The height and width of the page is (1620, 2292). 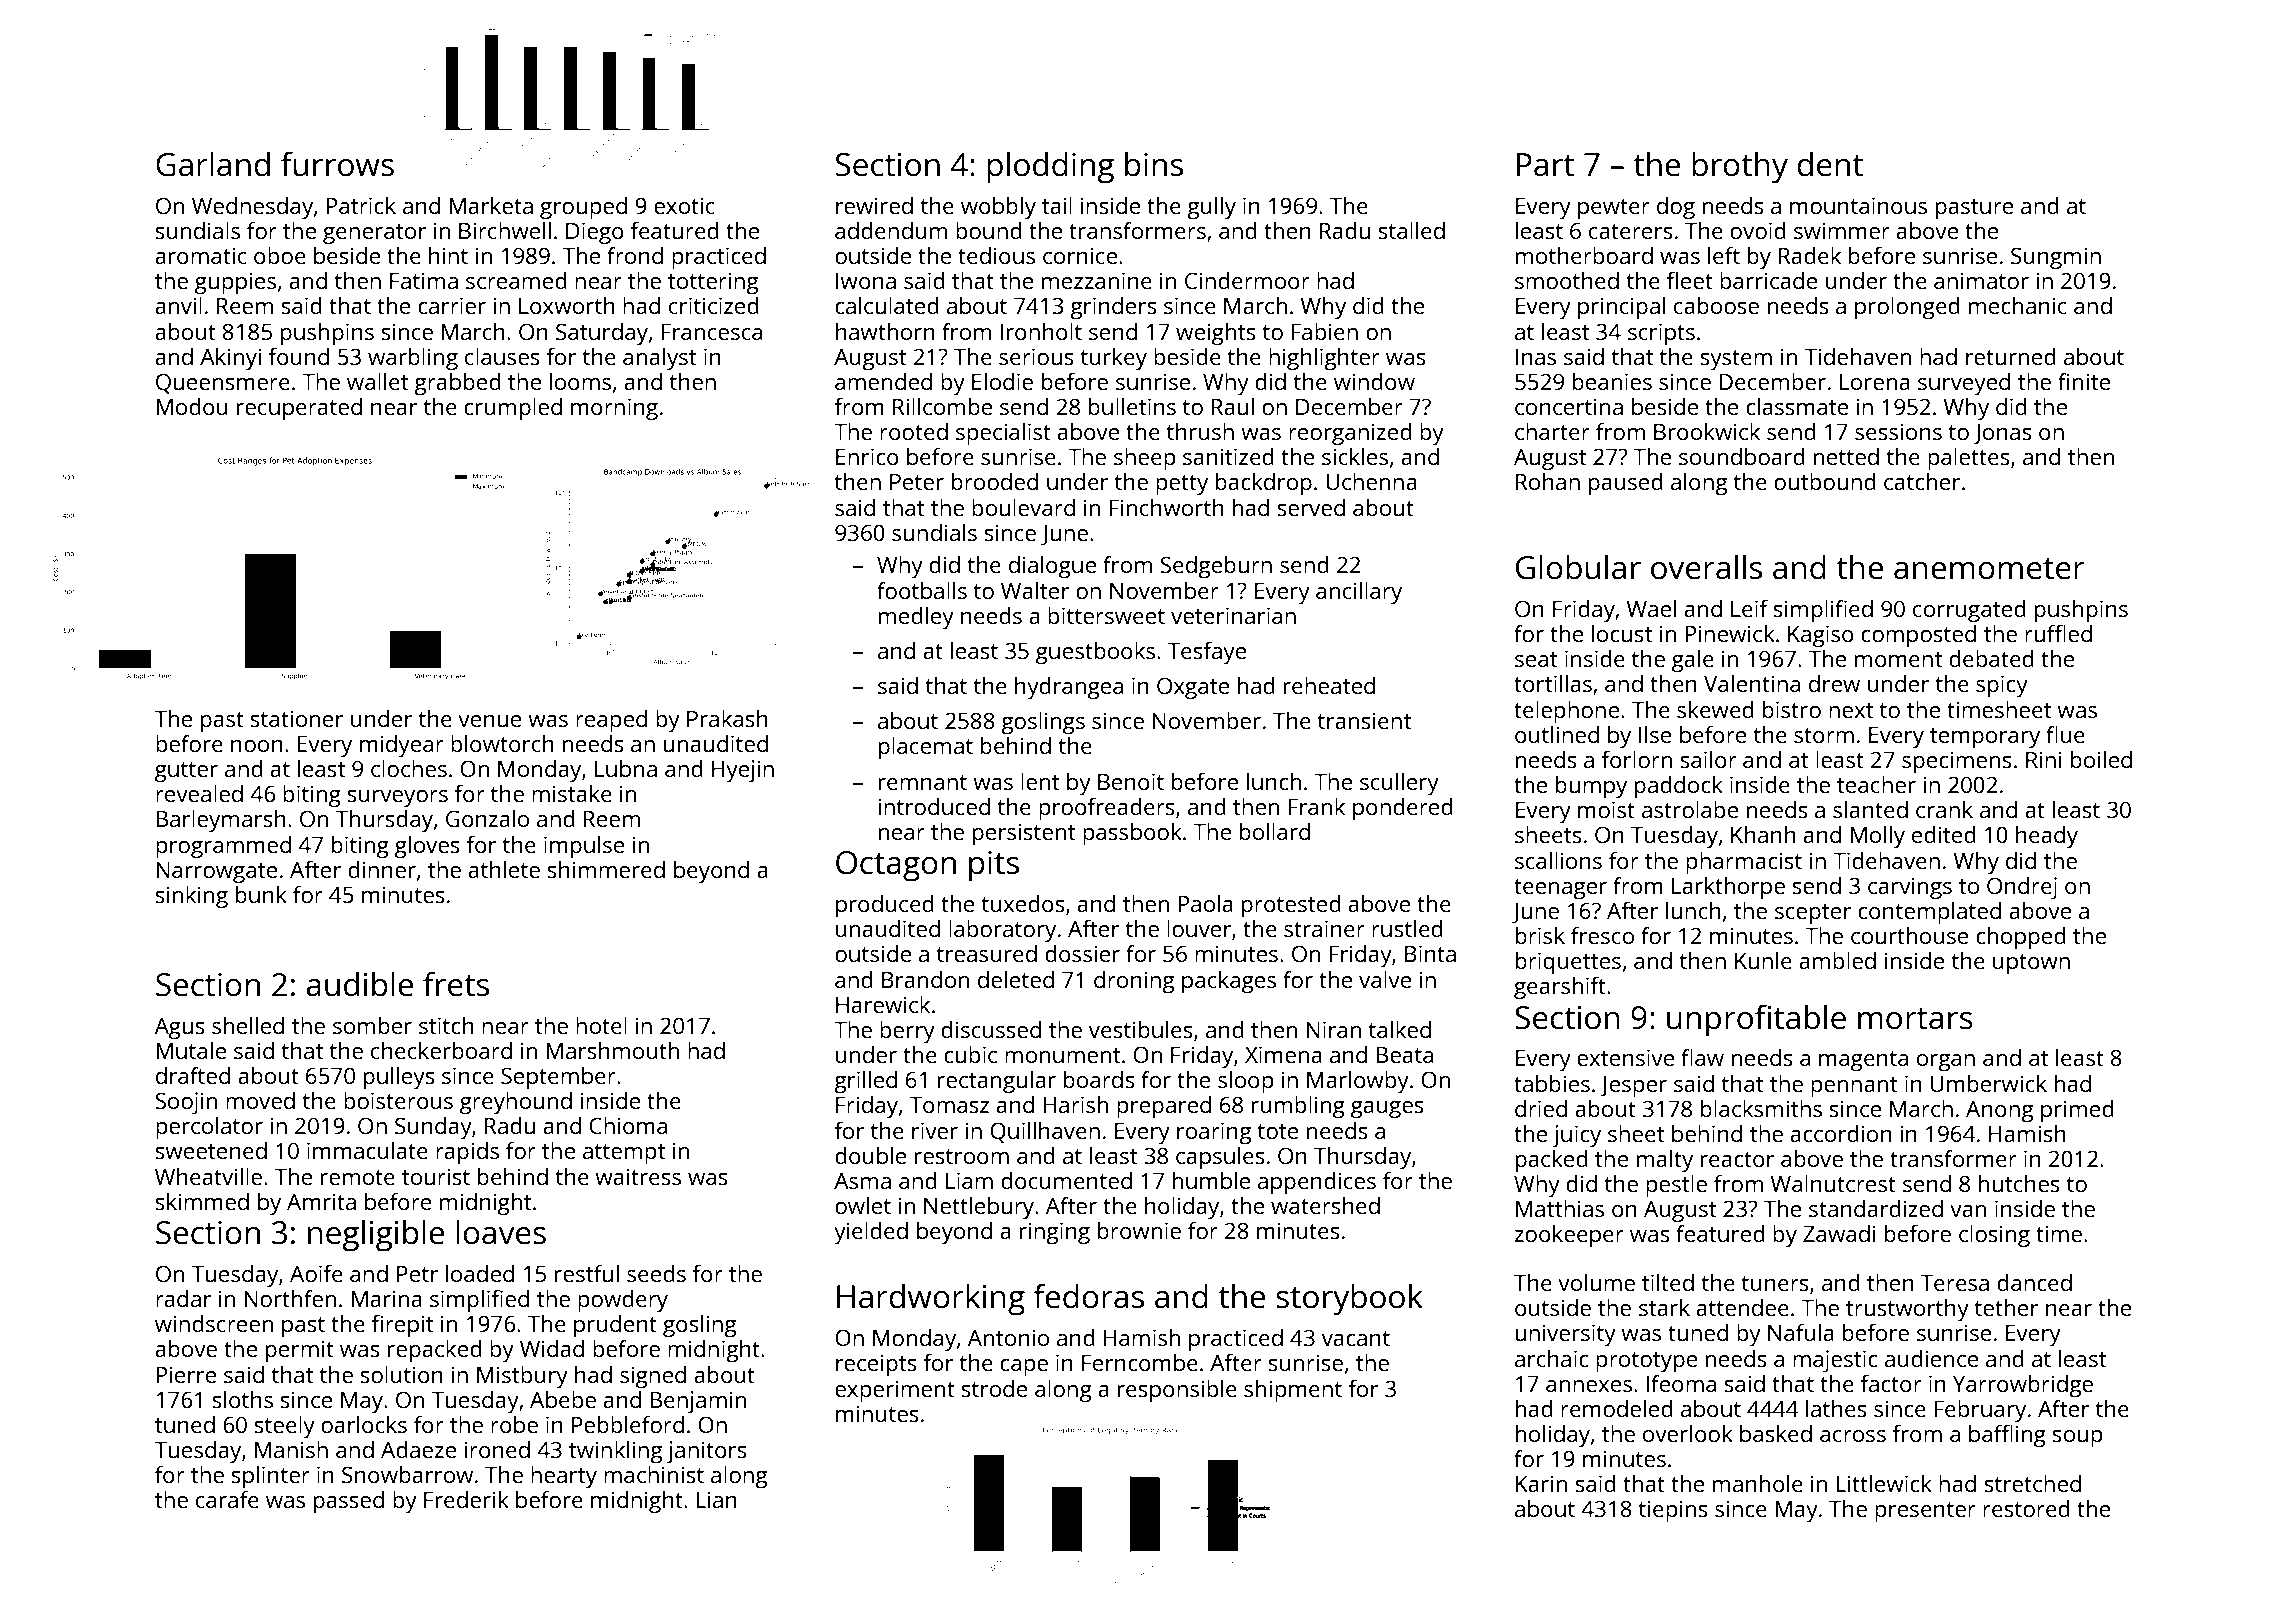 I want to click on briquettes, so click(x=1568, y=963).
